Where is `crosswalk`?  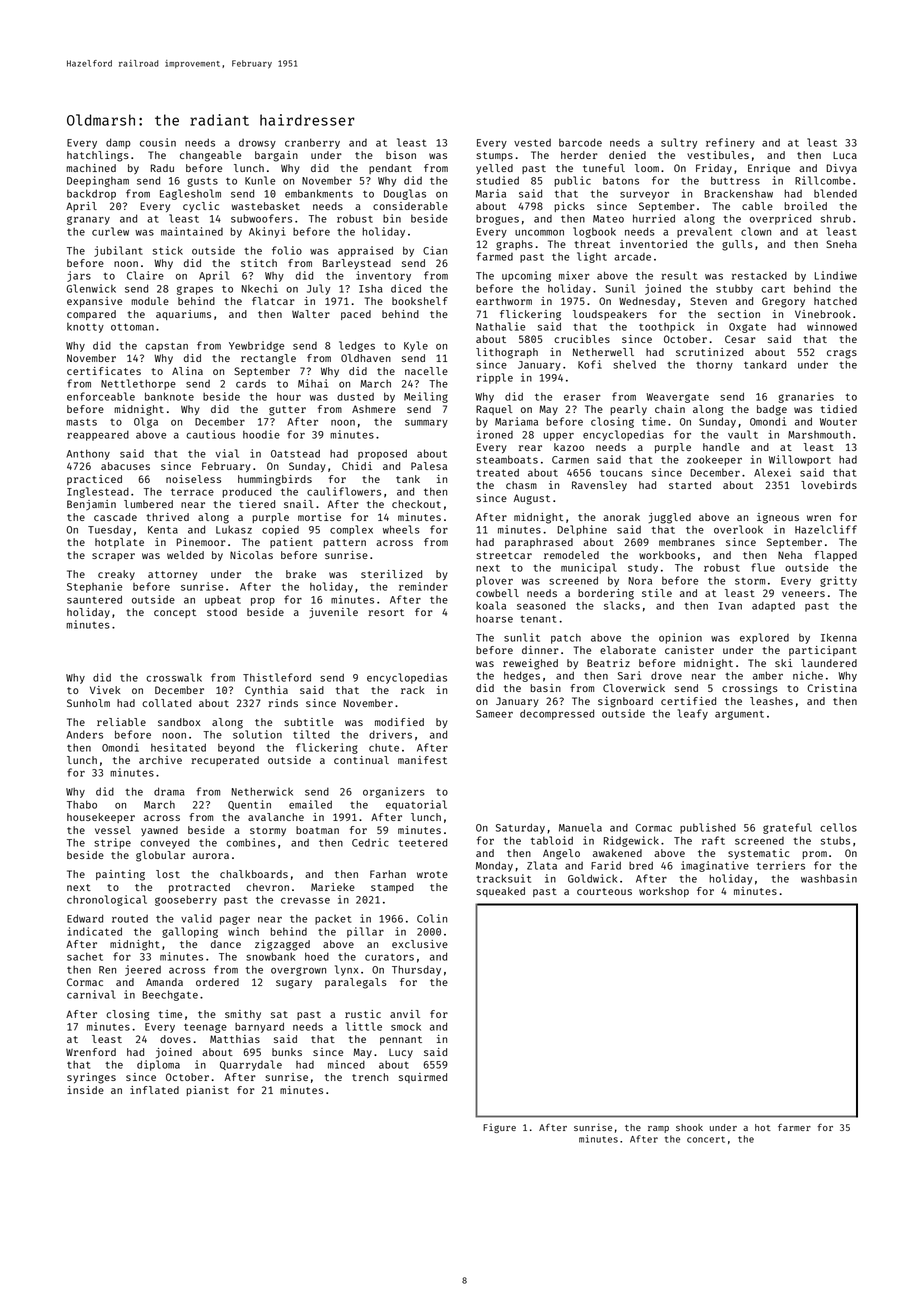 crosswalk is located at coordinates (174, 677).
